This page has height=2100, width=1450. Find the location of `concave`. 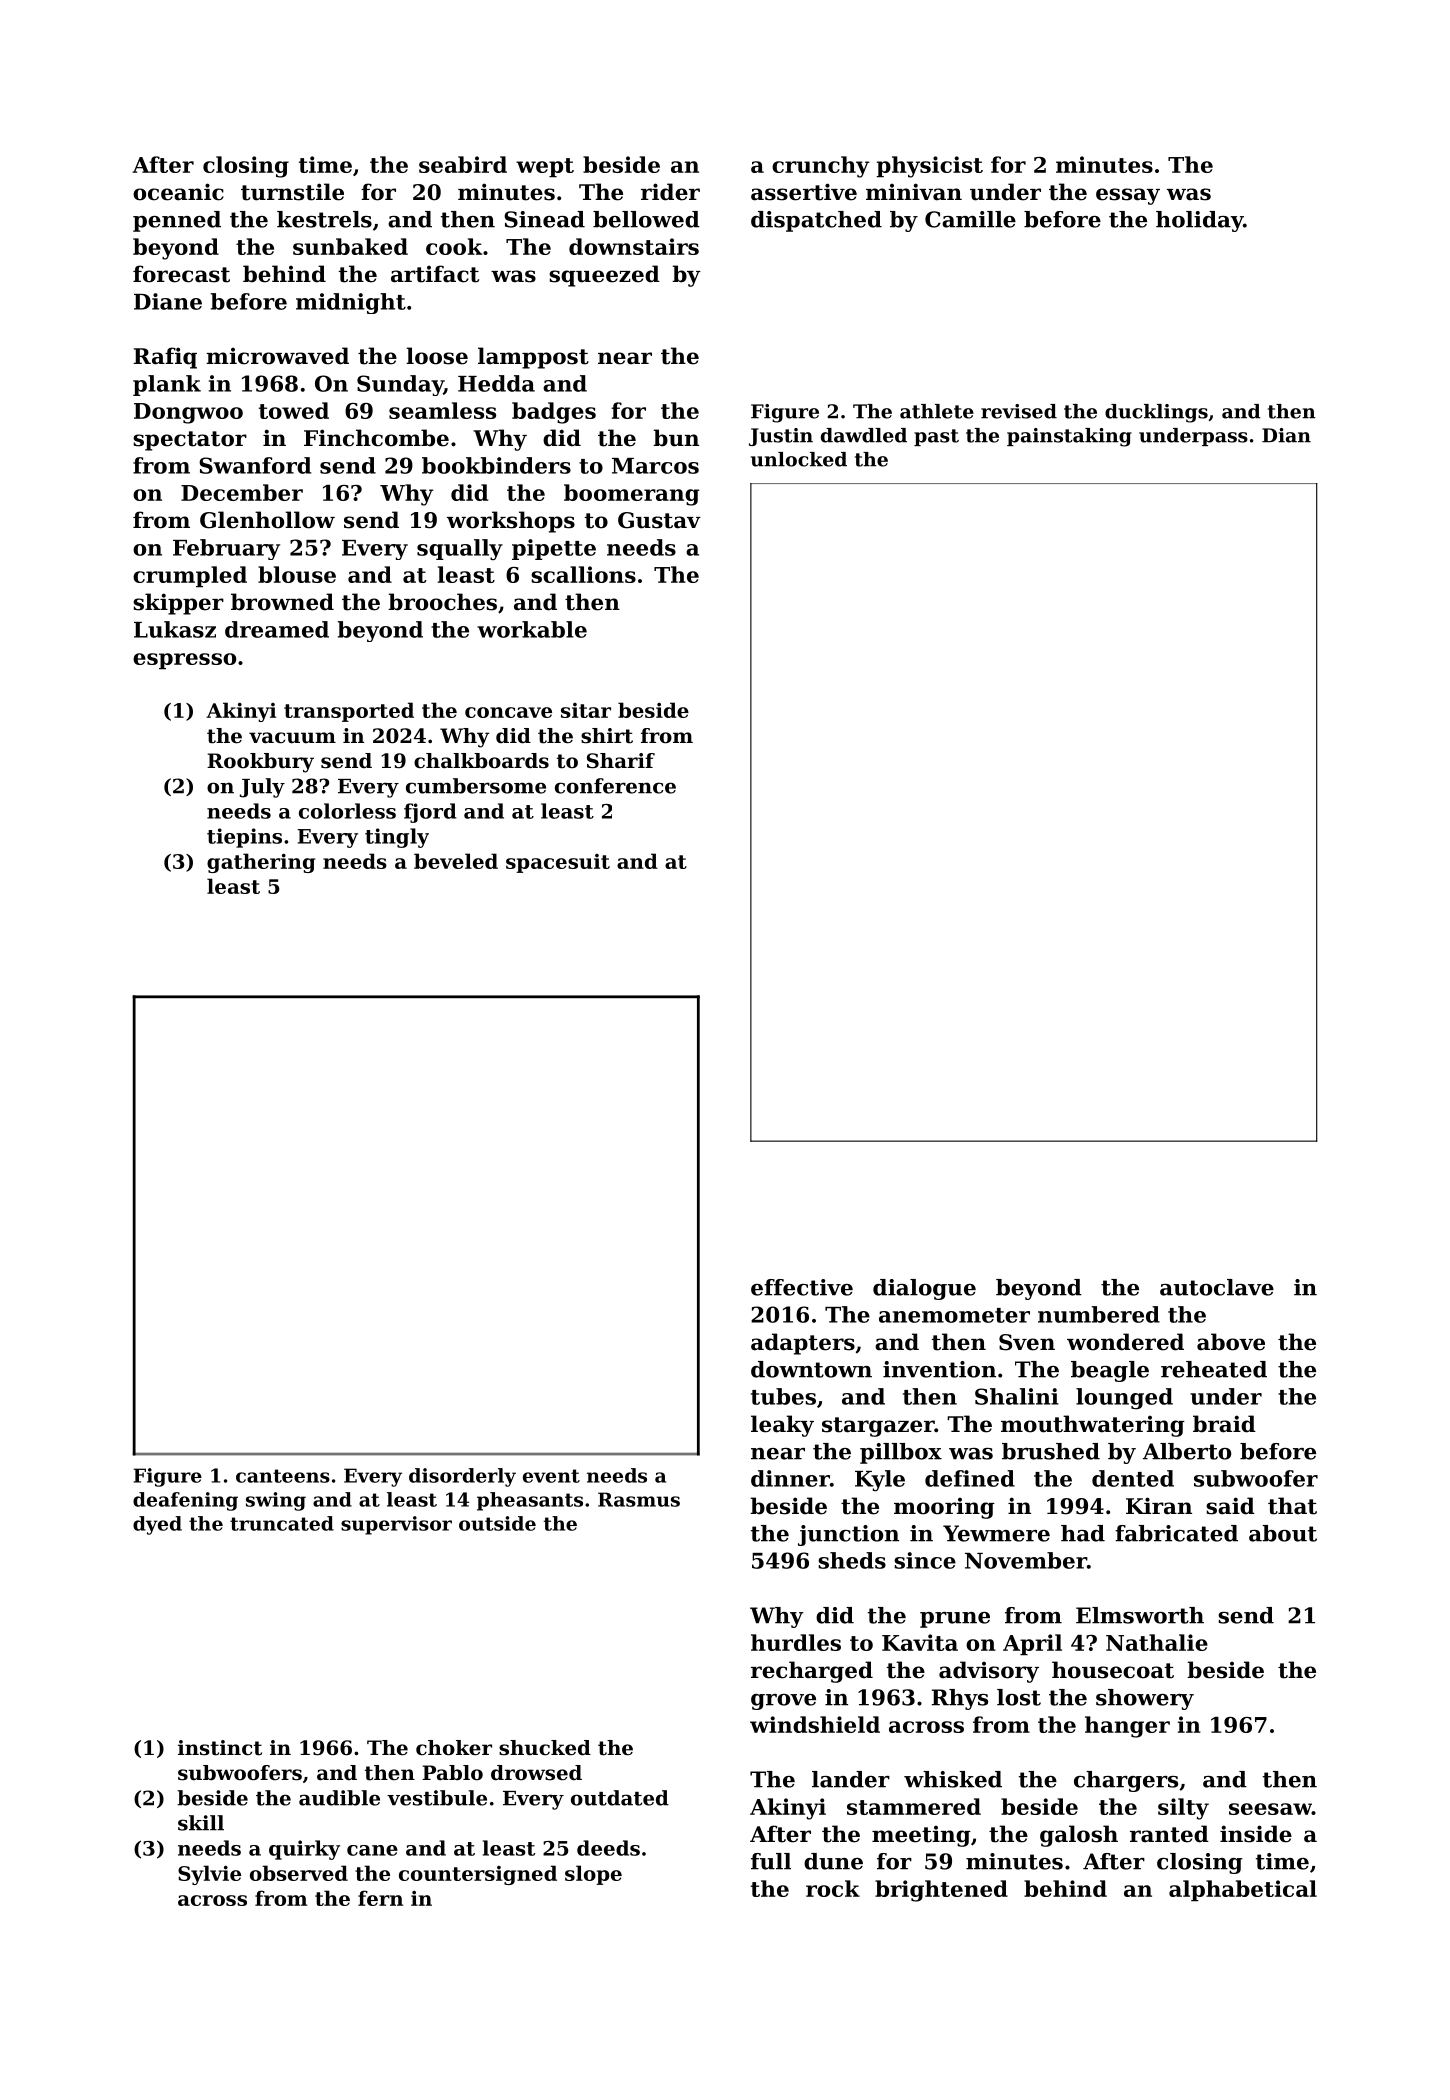

concave is located at coordinates (508, 712).
